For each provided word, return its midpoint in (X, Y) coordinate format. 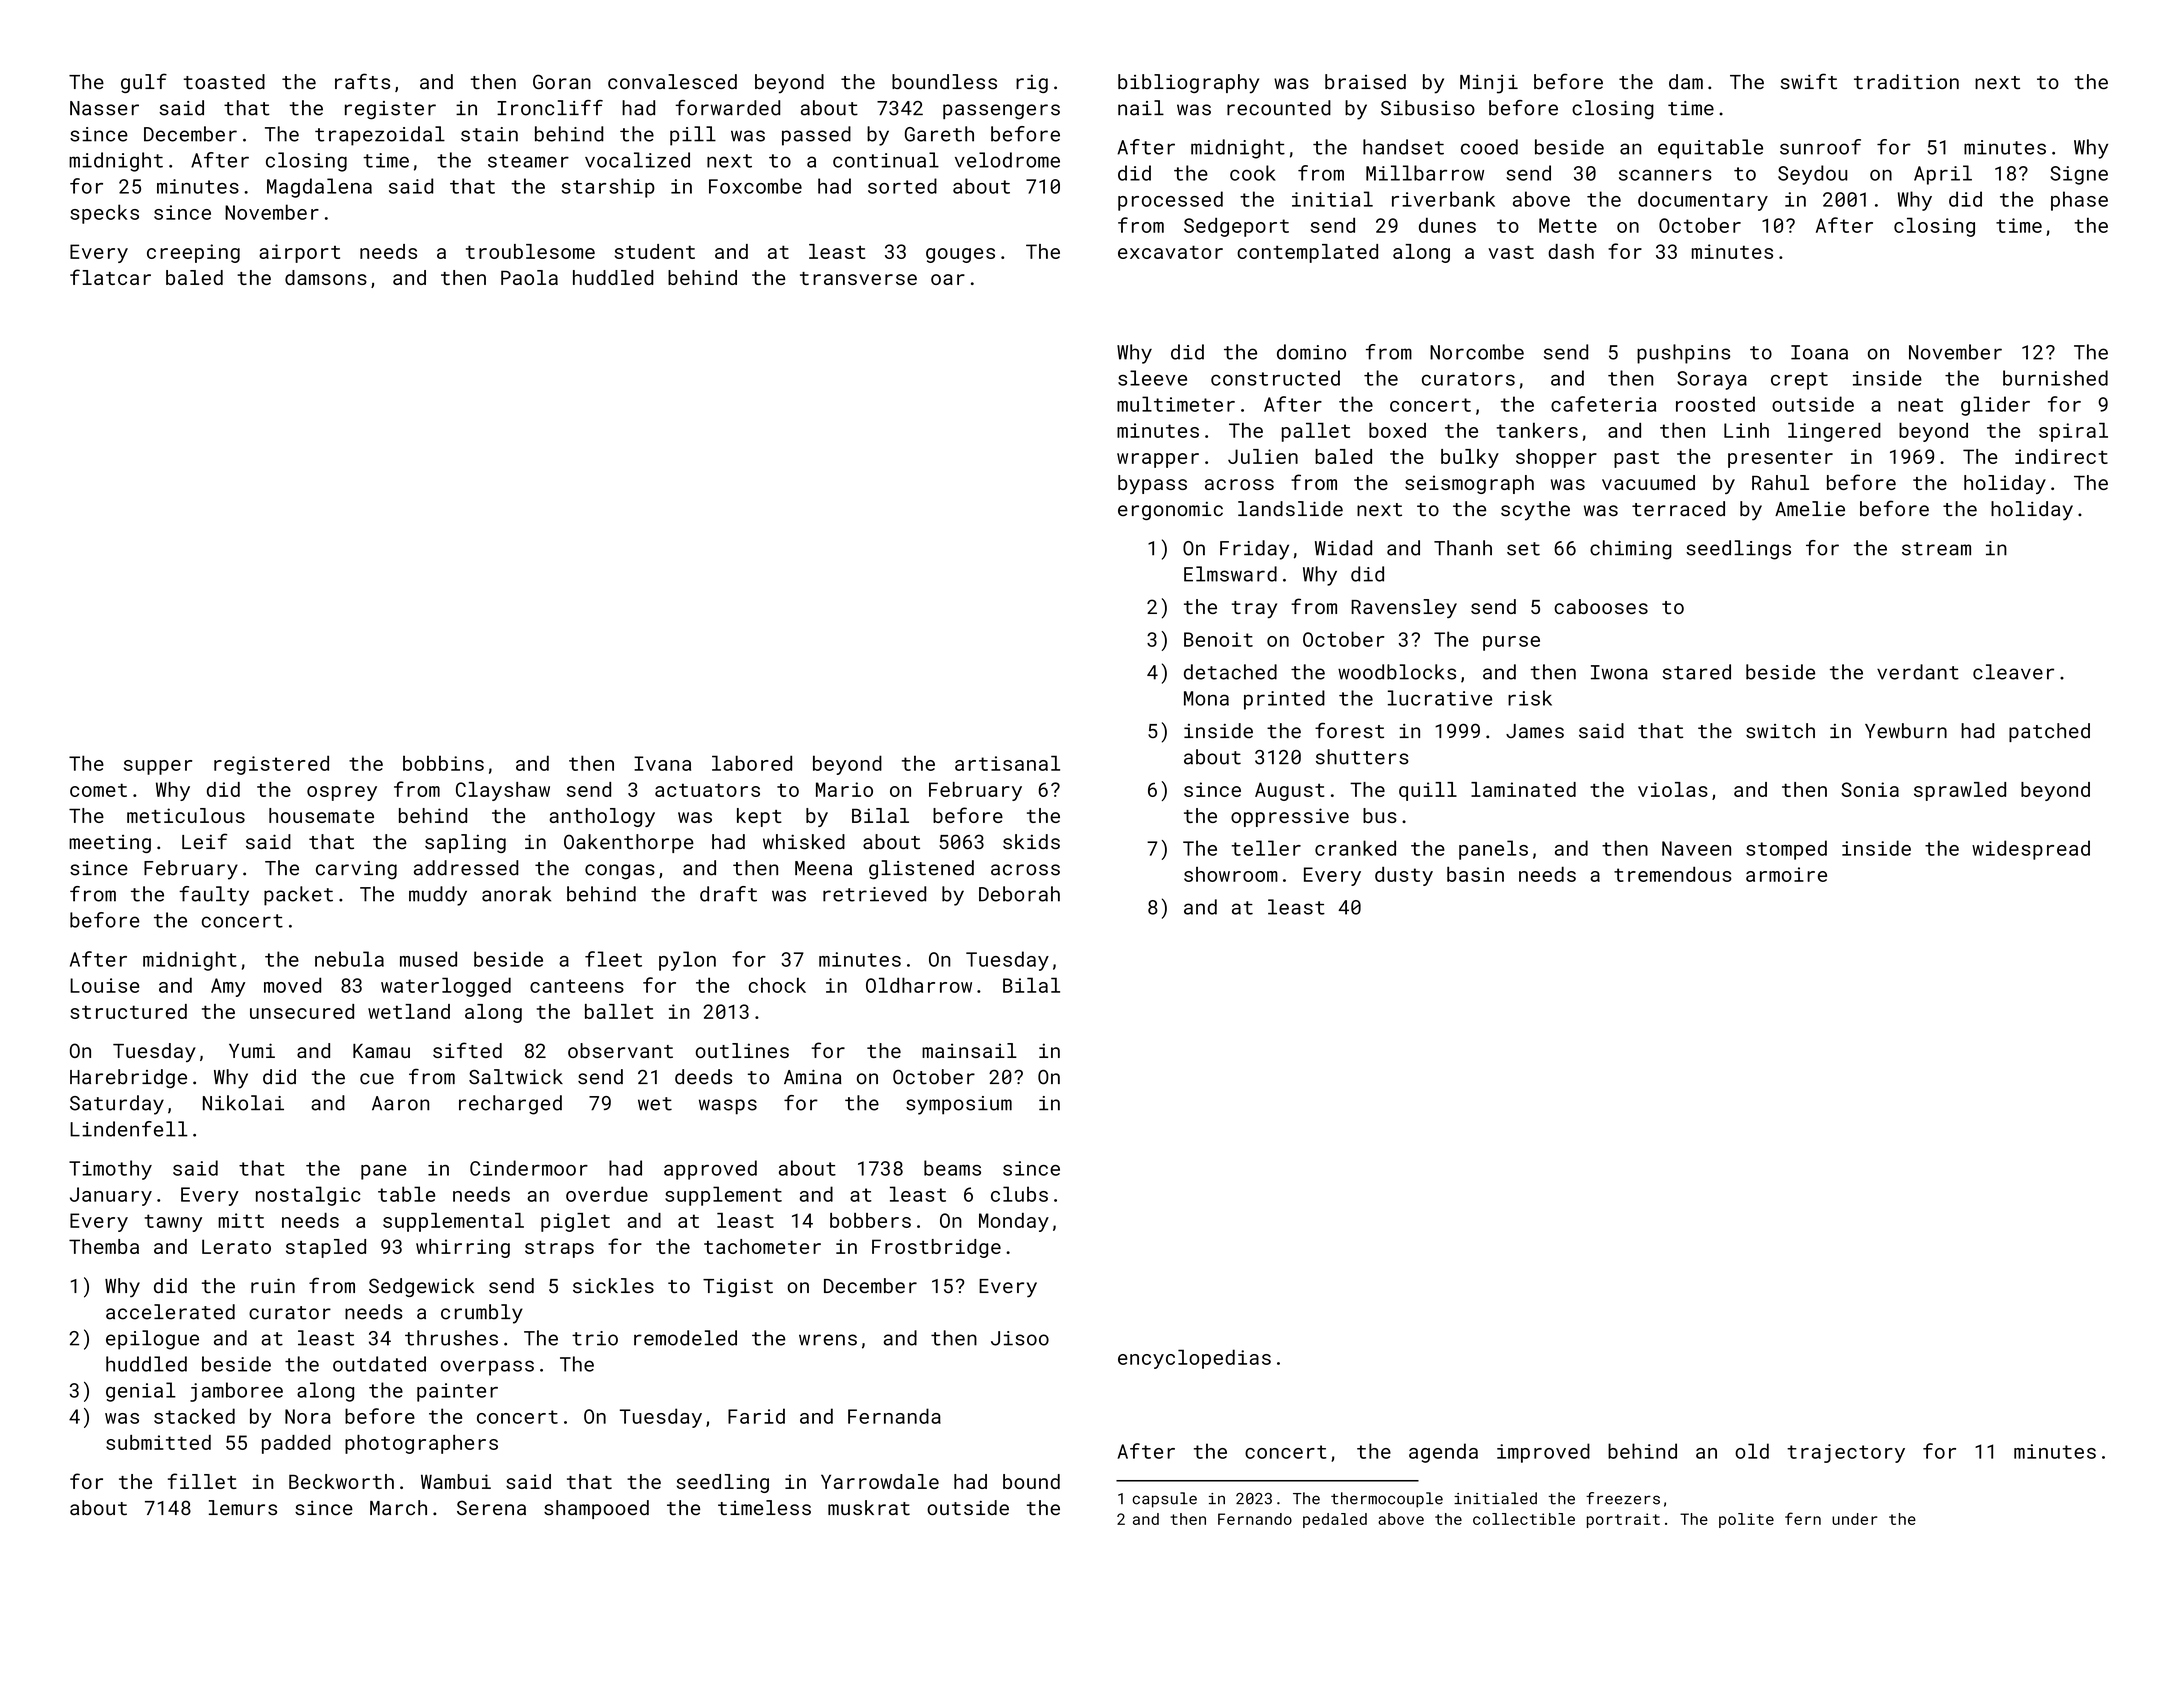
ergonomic (1170, 511)
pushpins (1683, 354)
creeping (193, 253)
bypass (1152, 484)
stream (1936, 549)
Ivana (662, 763)
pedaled (1335, 1520)
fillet (202, 1481)
